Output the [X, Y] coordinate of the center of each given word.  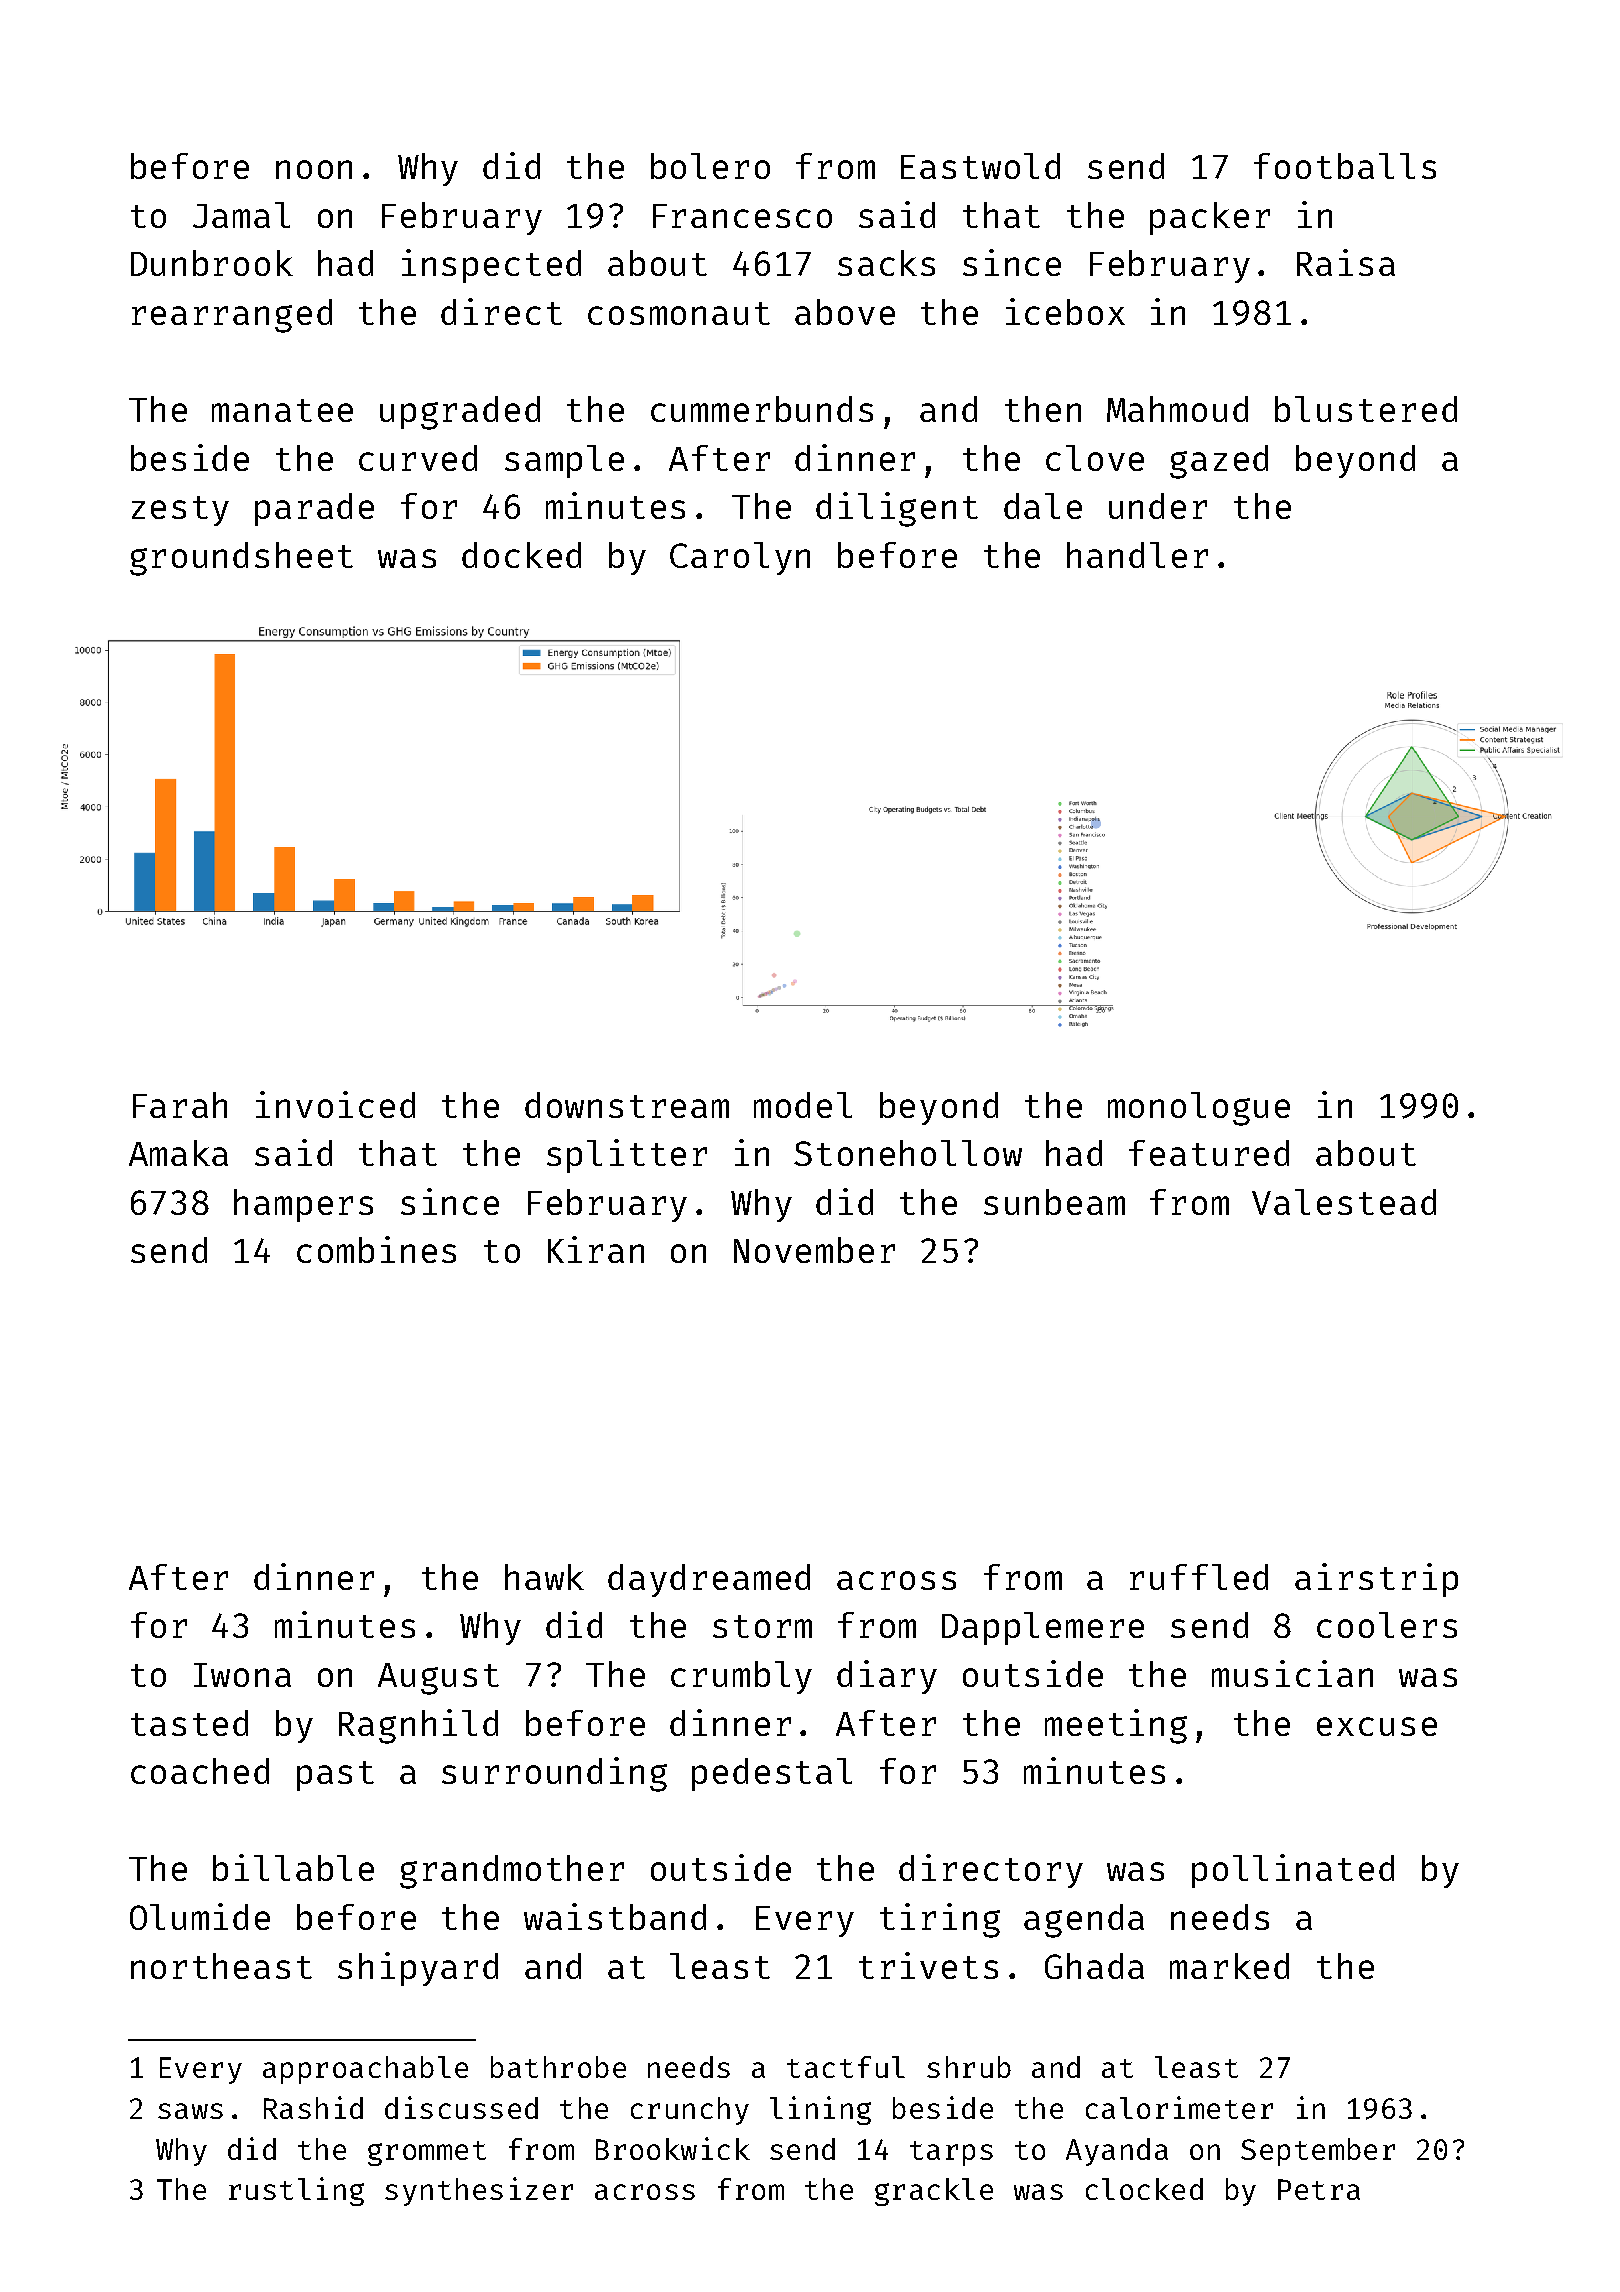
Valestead [1344, 1202]
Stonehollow [908, 1153]
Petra [1319, 2189]
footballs [1345, 166]
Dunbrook [212, 263]
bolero [710, 166]
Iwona [242, 1675]
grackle [934, 2192]
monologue [1199, 1109]
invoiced [335, 1104]
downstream [627, 1105]
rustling [296, 2191]
